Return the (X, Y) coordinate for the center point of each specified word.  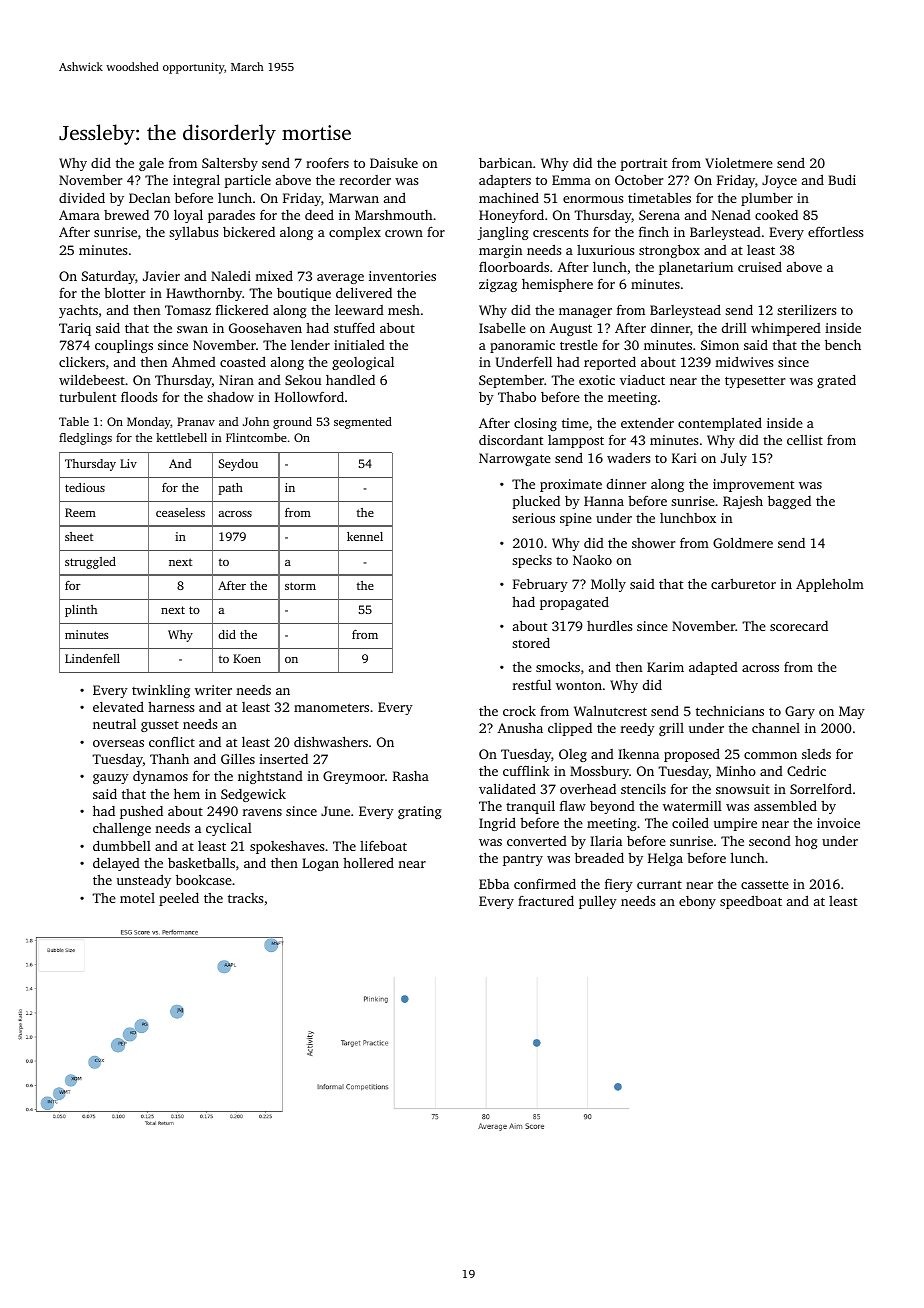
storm (300, 586)
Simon (720, 345)
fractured (546, 901)
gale (151, 164)
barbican (505, 163)
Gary (800, 712)
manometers (331, 708)
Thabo (517, 397)
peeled (179, 899)
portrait (644, 164)
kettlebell (181, 437)
